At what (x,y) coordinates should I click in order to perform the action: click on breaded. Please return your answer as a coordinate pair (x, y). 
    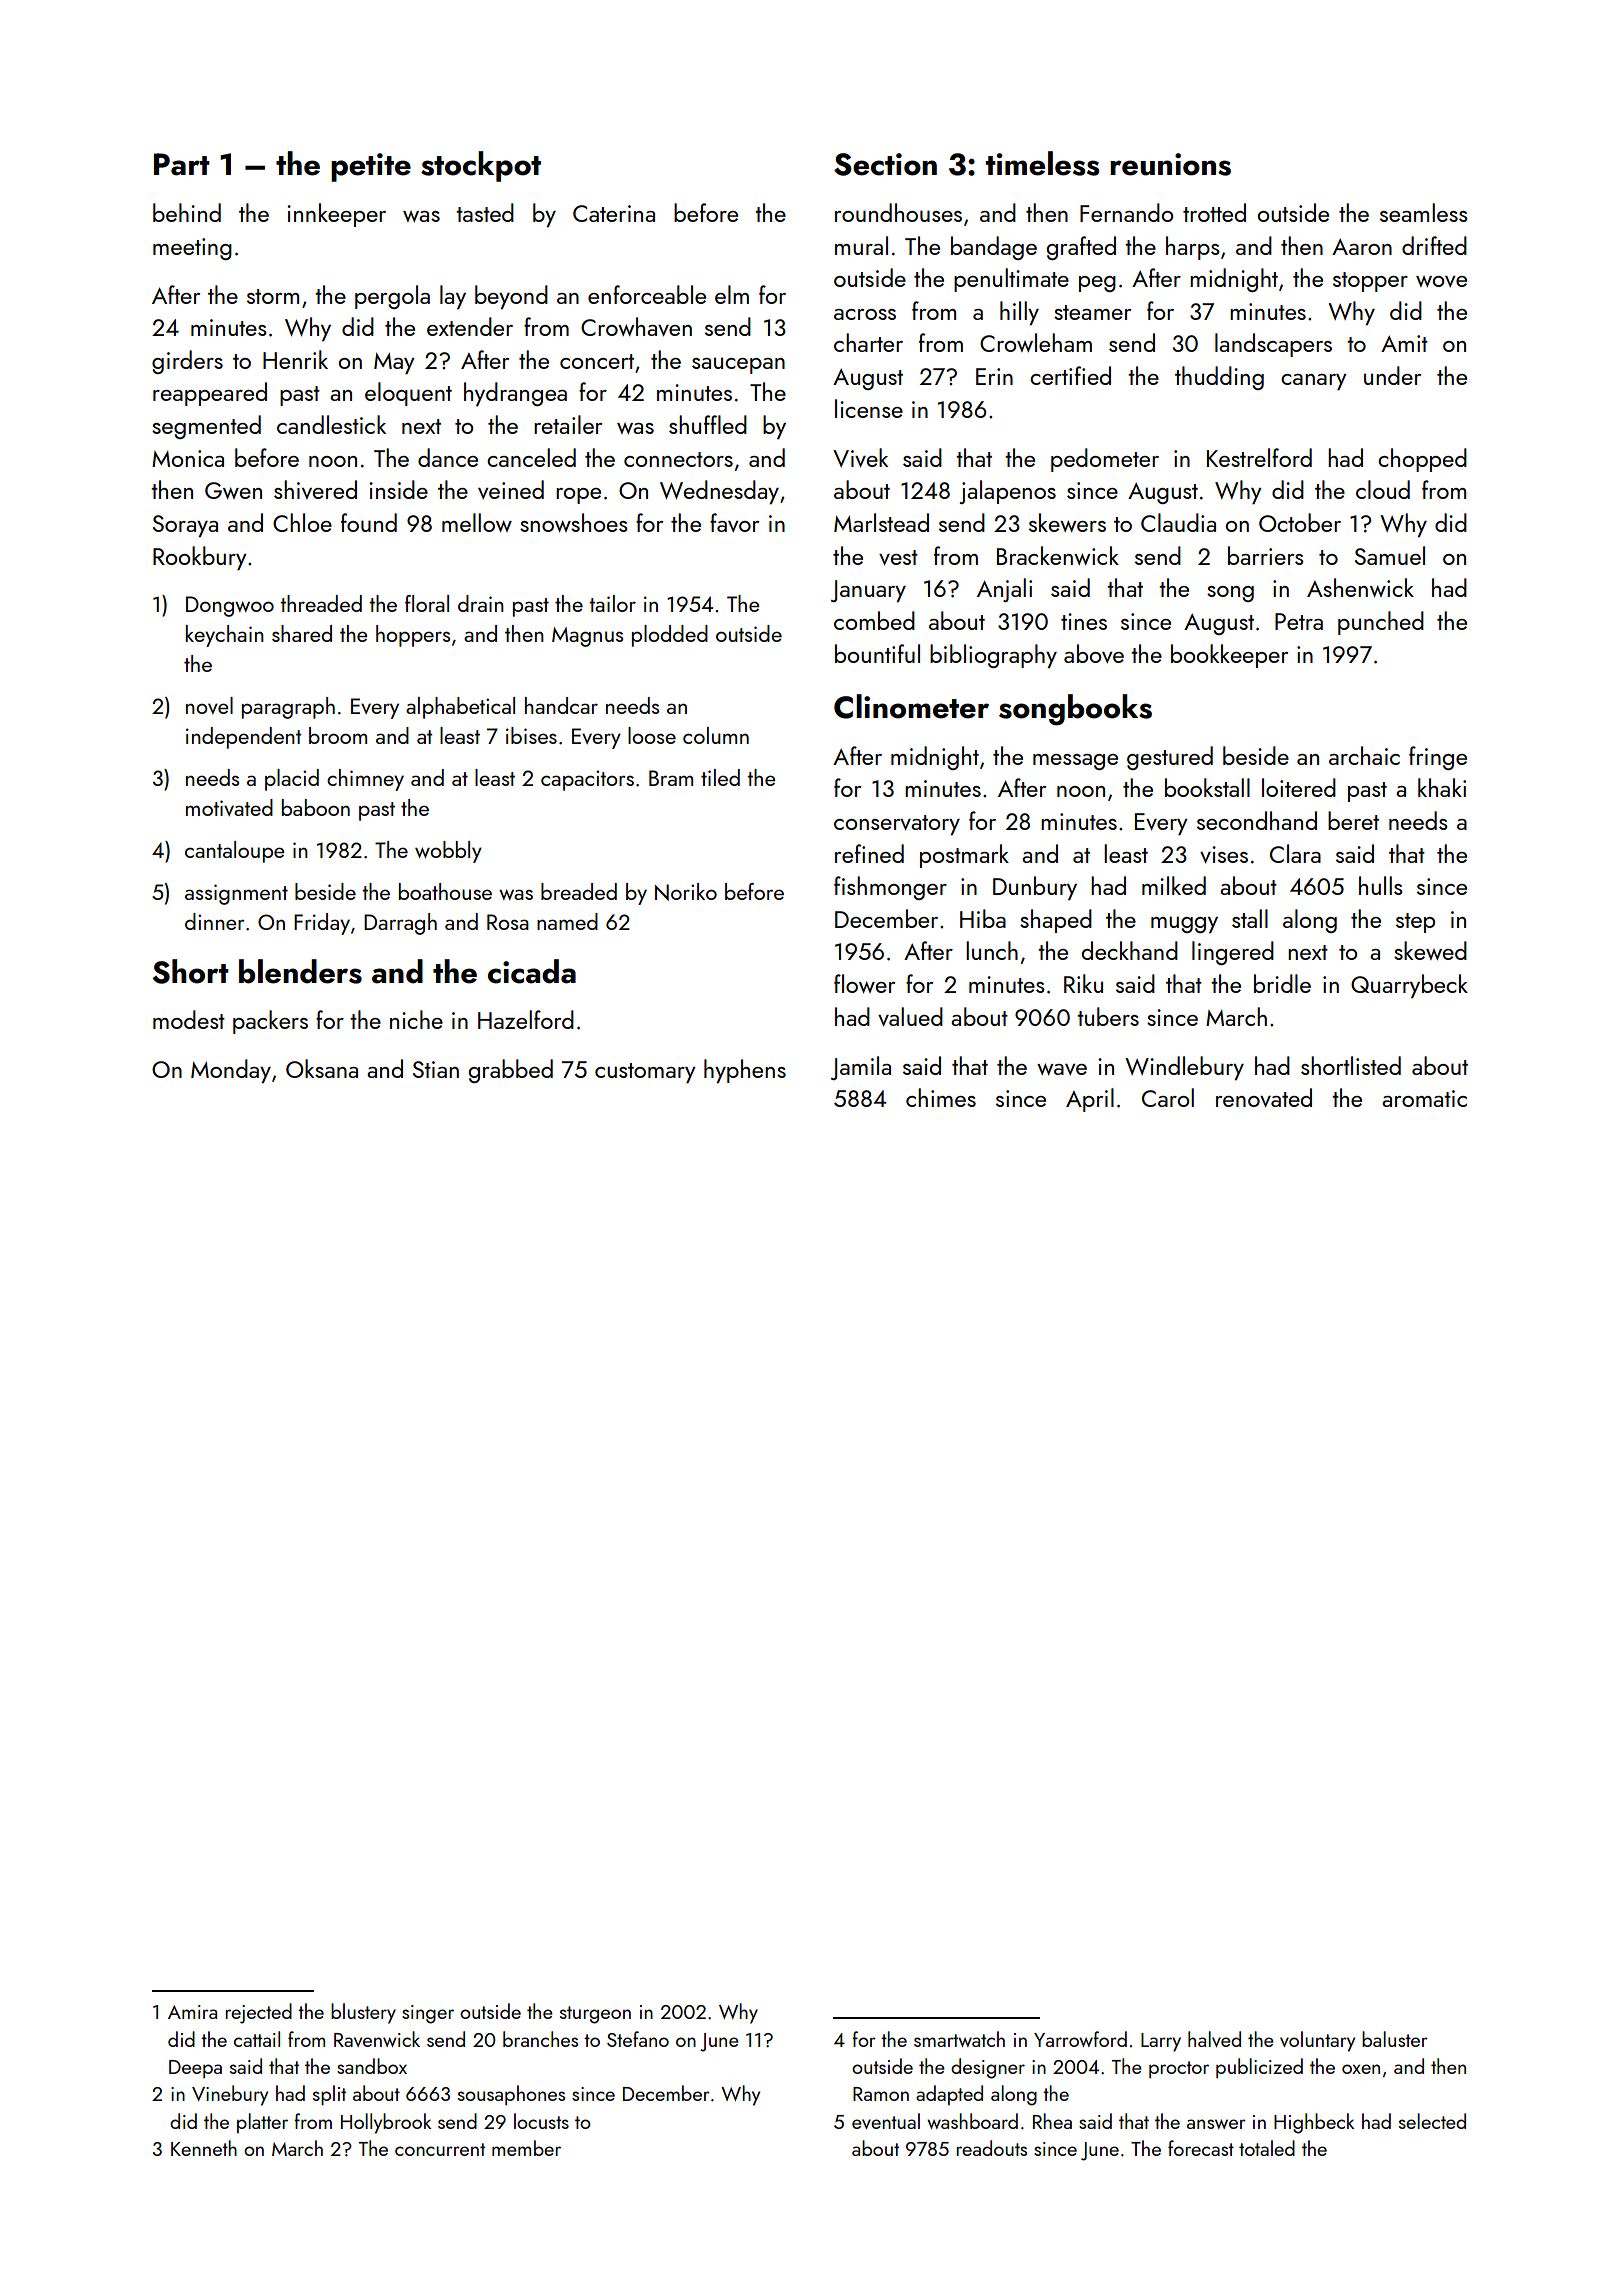
    Looking at the image, I should click on (579, 891).
